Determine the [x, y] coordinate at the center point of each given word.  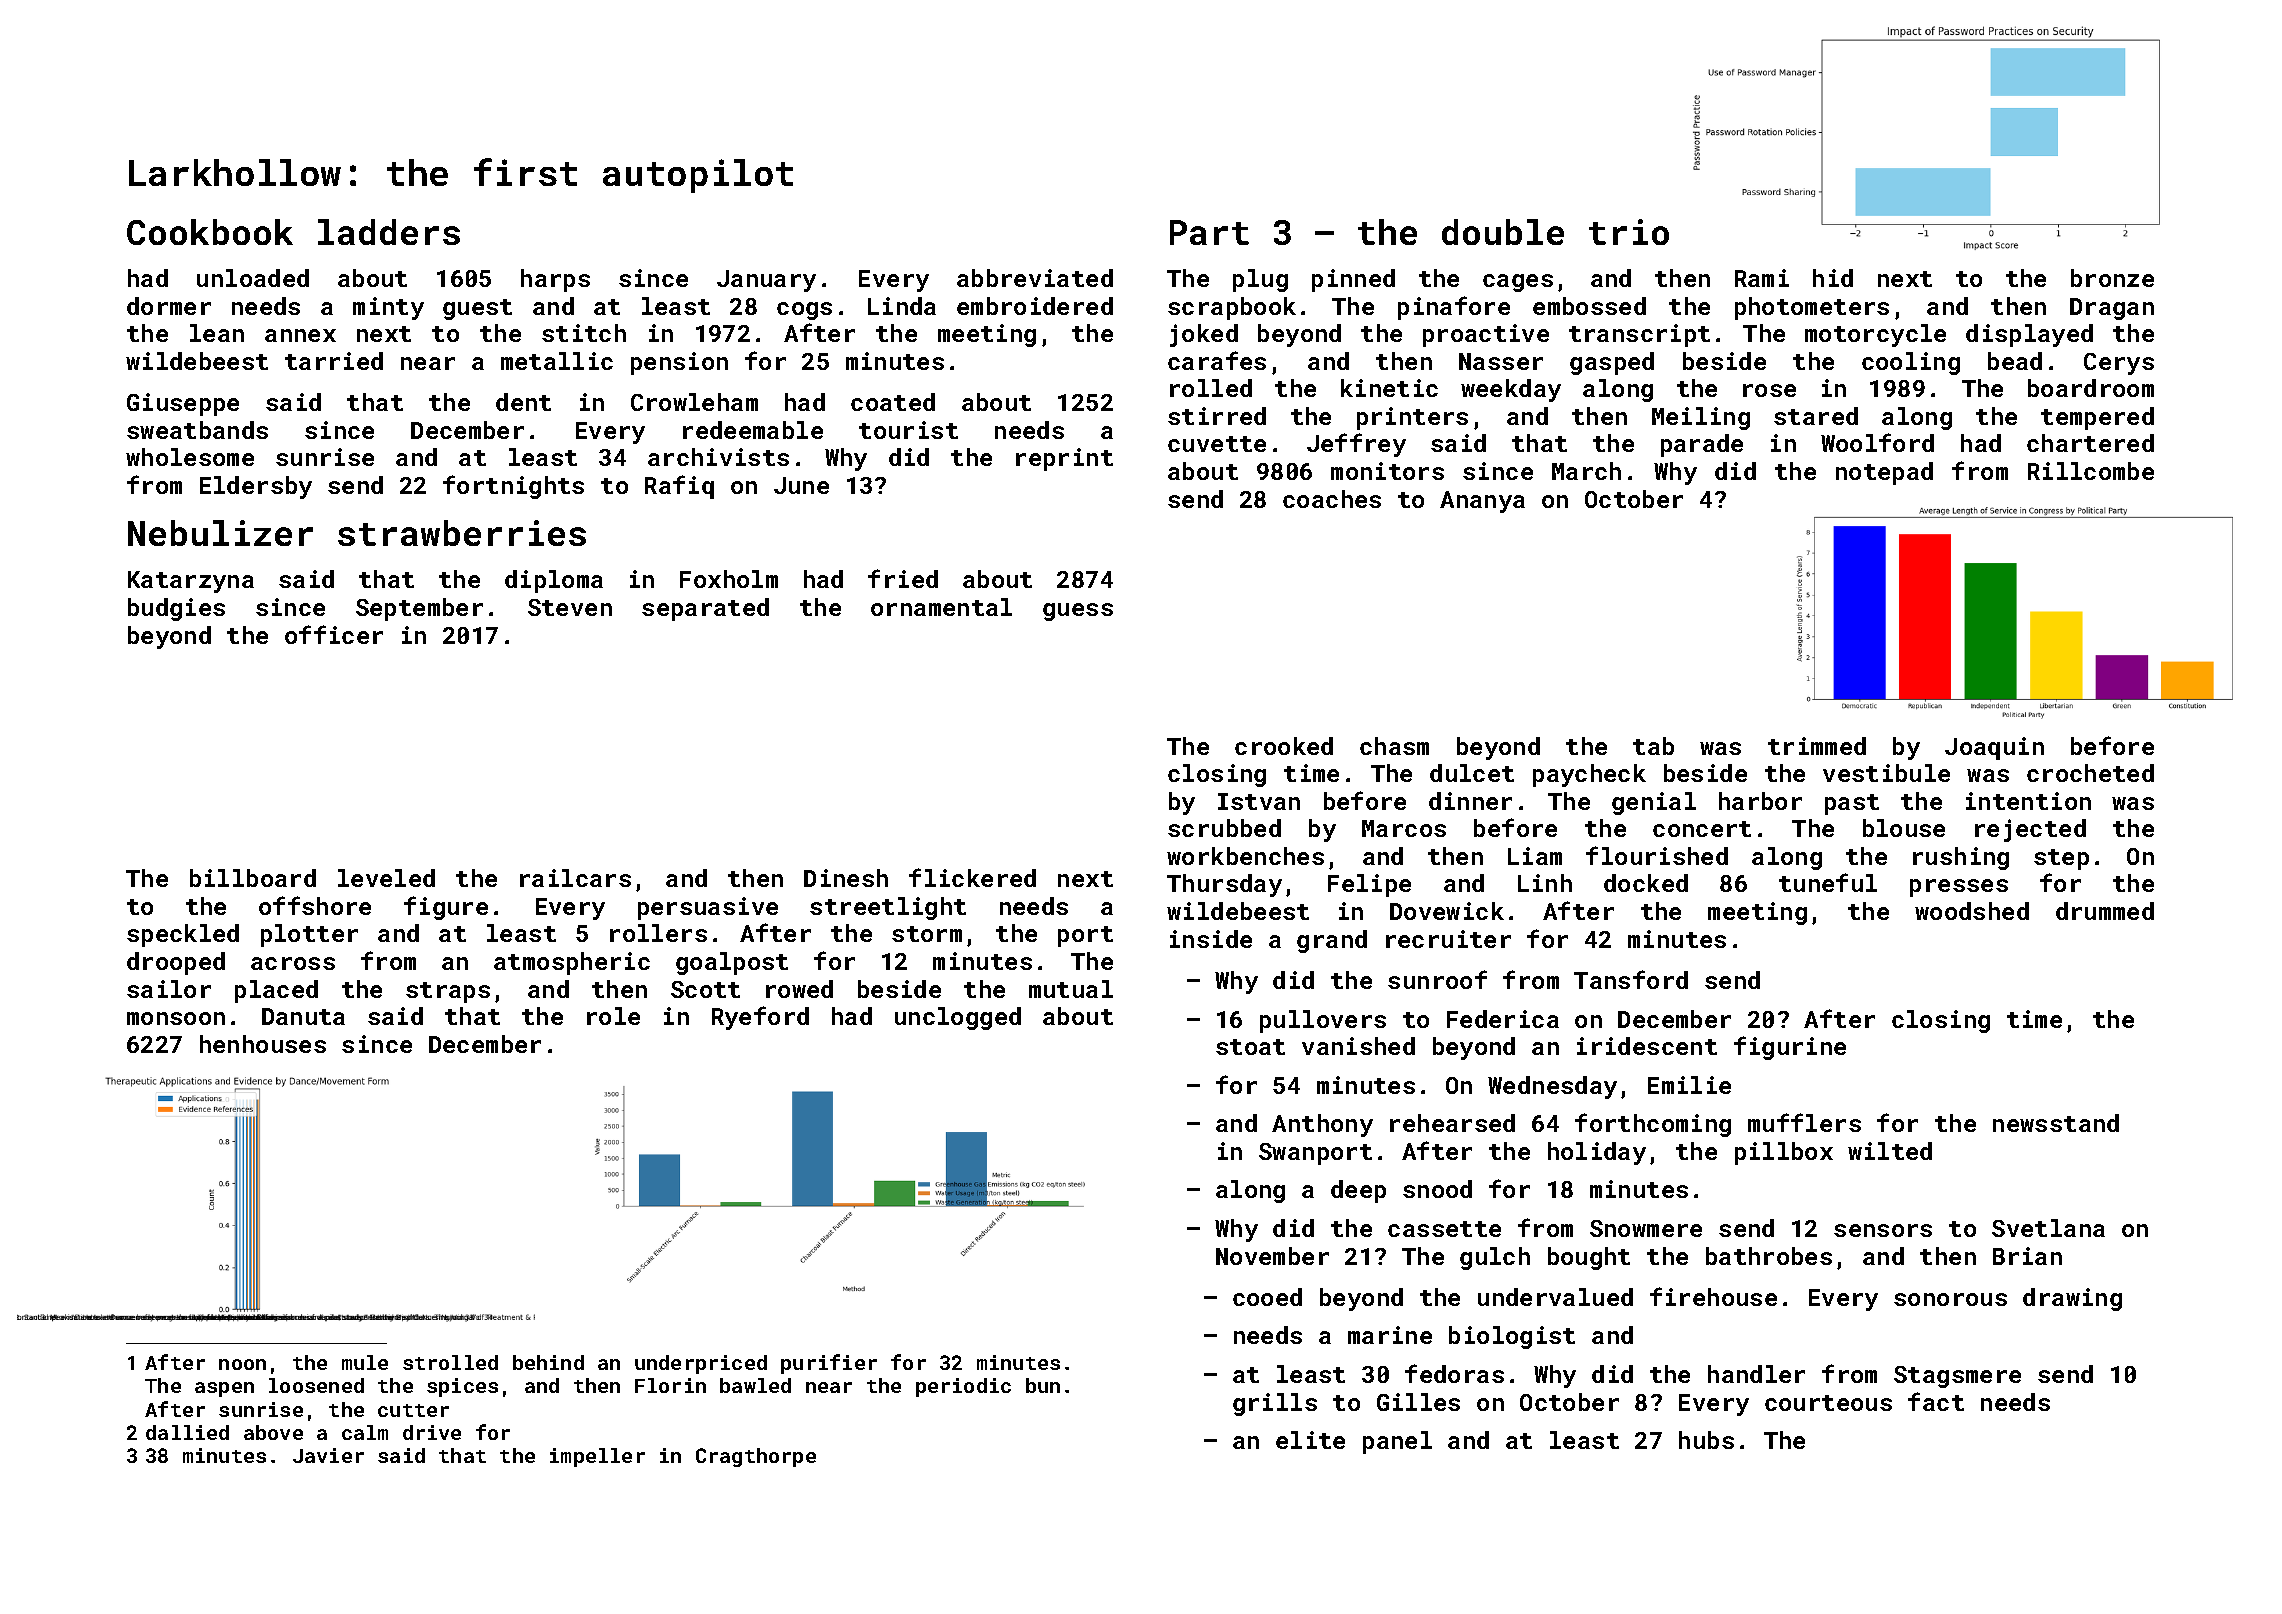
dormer [169, 306]
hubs [1706, 1440]
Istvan [1259, 801]
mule [365, 1362]
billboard [253, 878]
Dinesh [846, 878]
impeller [597, 1457]
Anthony [1322, 1125]
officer [334, 634]
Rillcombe [2091, 471]
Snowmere [1646, 1228]
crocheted [2090, 773]
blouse [1904, 828]
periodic [963, 1387]
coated [893, 402]
